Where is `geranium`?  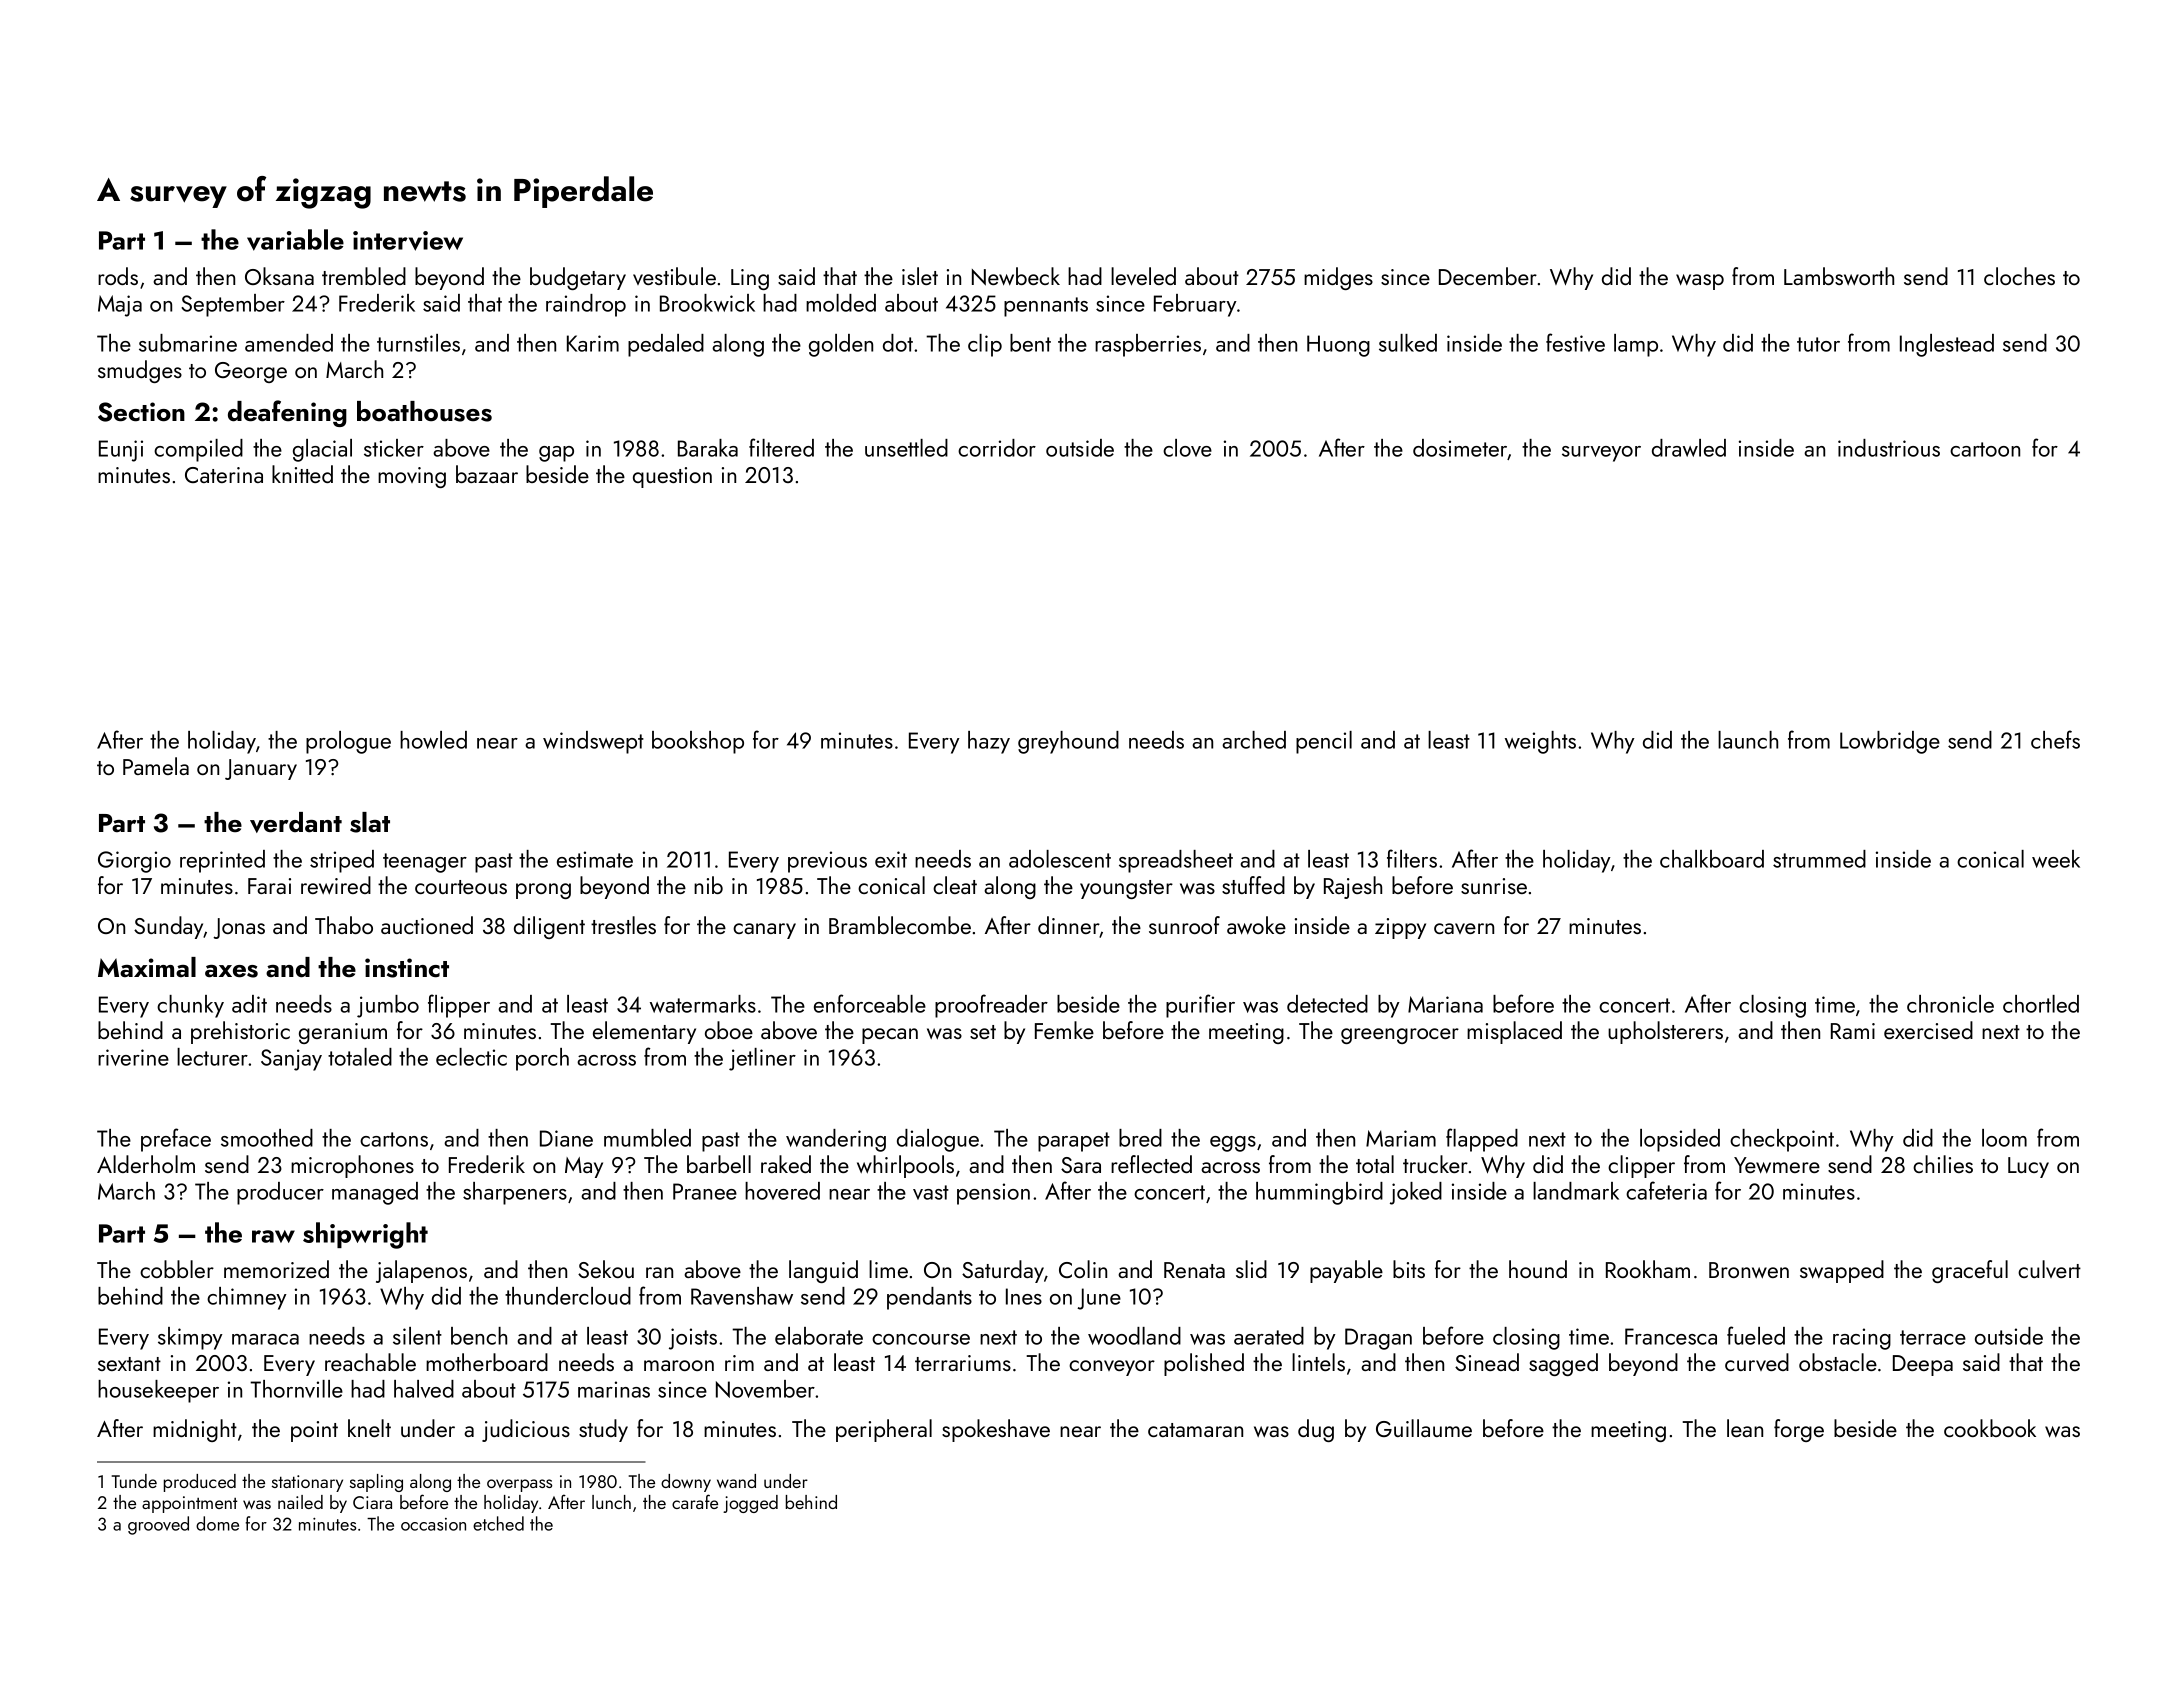 geranium is located at coordinates (343, 1033).
